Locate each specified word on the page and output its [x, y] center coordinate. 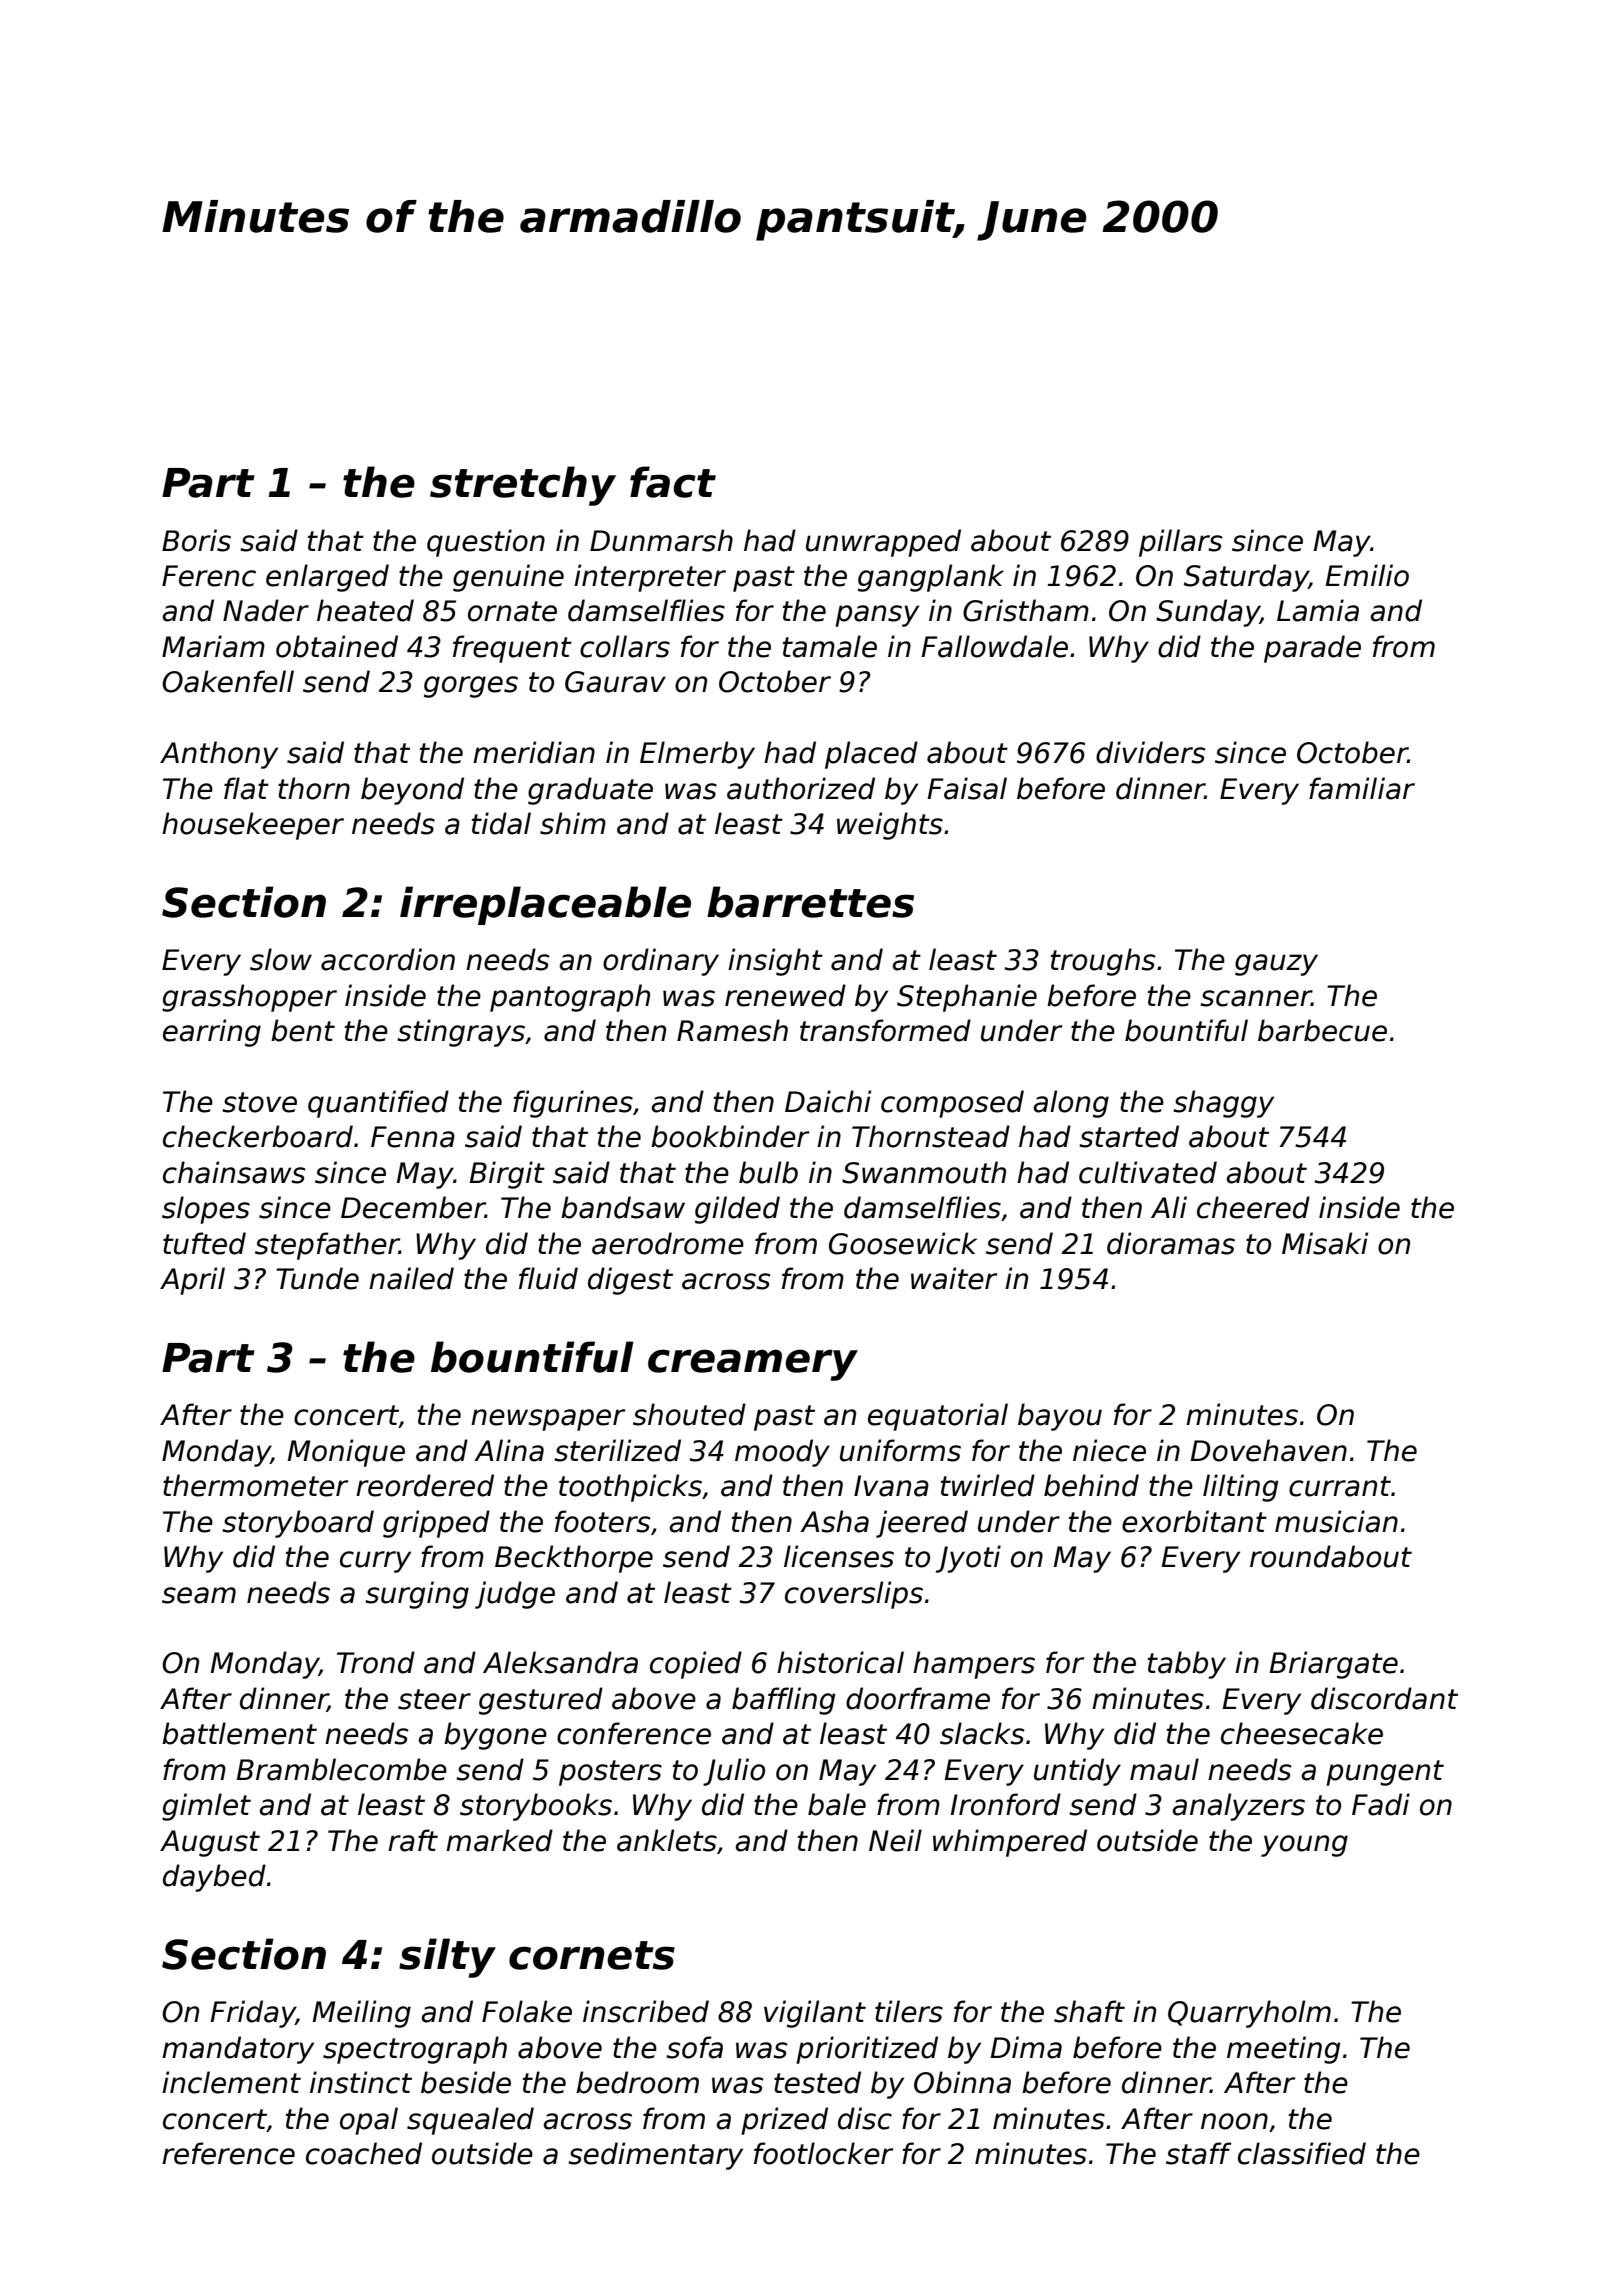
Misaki [1325, 1243]
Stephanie [967, 998]
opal [369, 2121]
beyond [412, 791]
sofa [694, 2047]
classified [1302, 2153]
